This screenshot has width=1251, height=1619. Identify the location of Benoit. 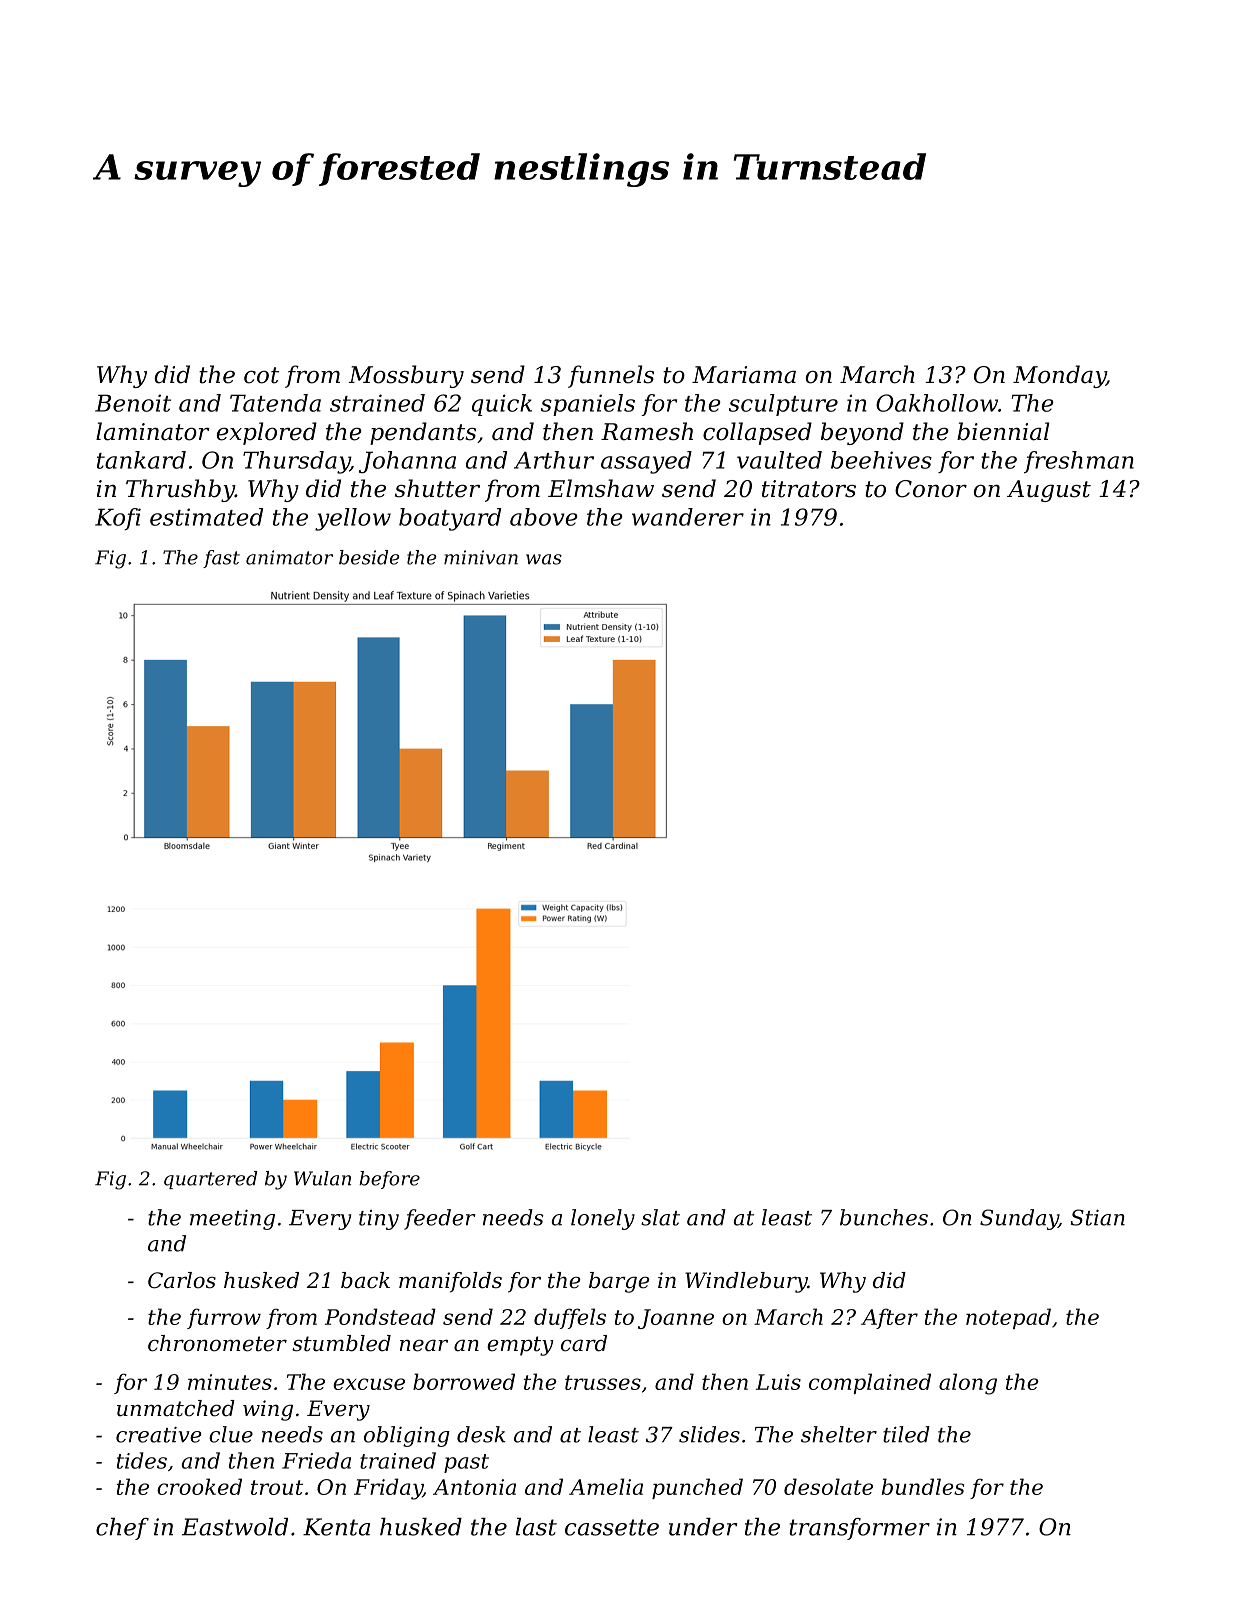
(133, 403).
